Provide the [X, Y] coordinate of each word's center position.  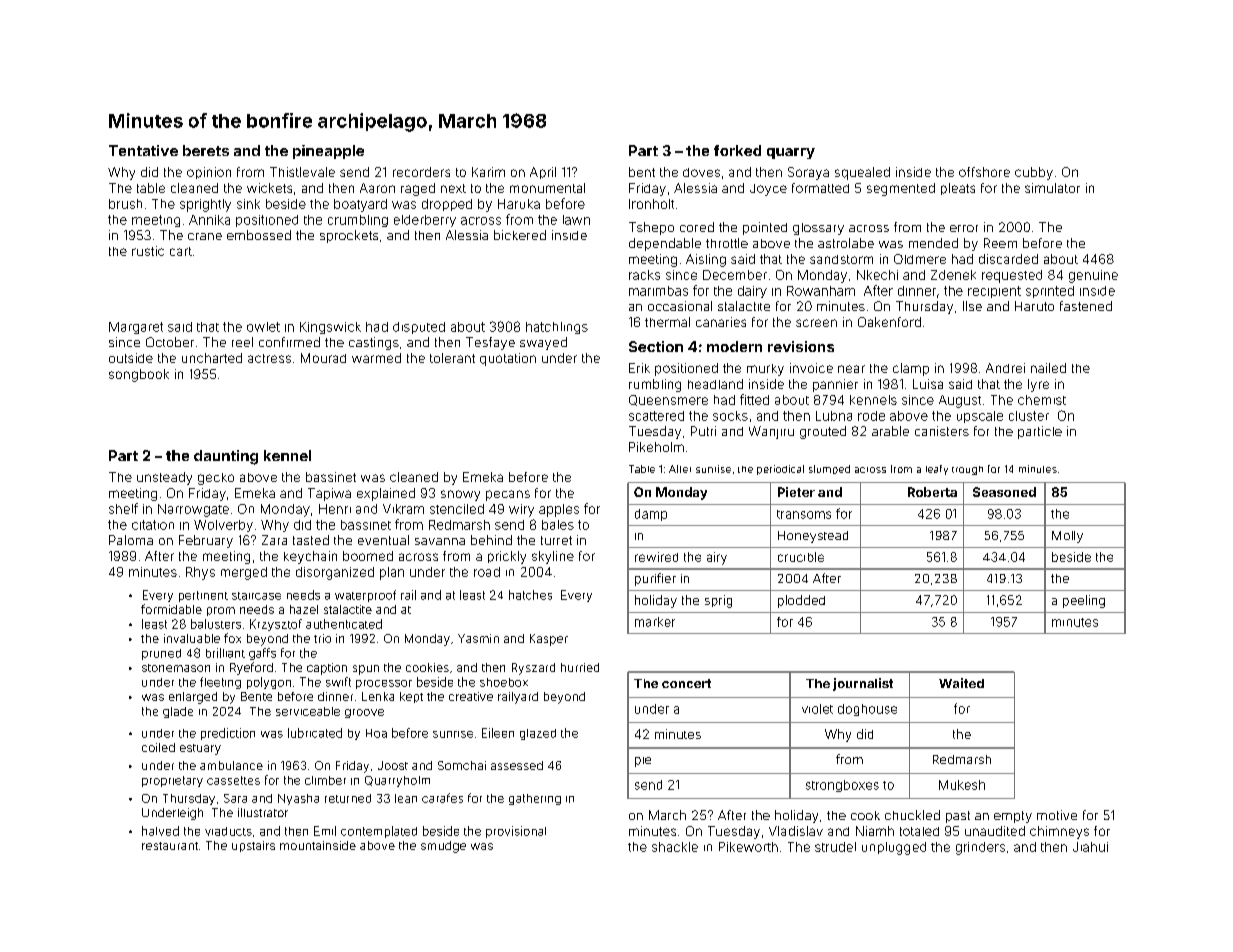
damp [651, 515]
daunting [226, 457]
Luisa [928, 384]
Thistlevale [302, 172]
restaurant [170, 846]
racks [644, 275]
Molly [1067, 537]
